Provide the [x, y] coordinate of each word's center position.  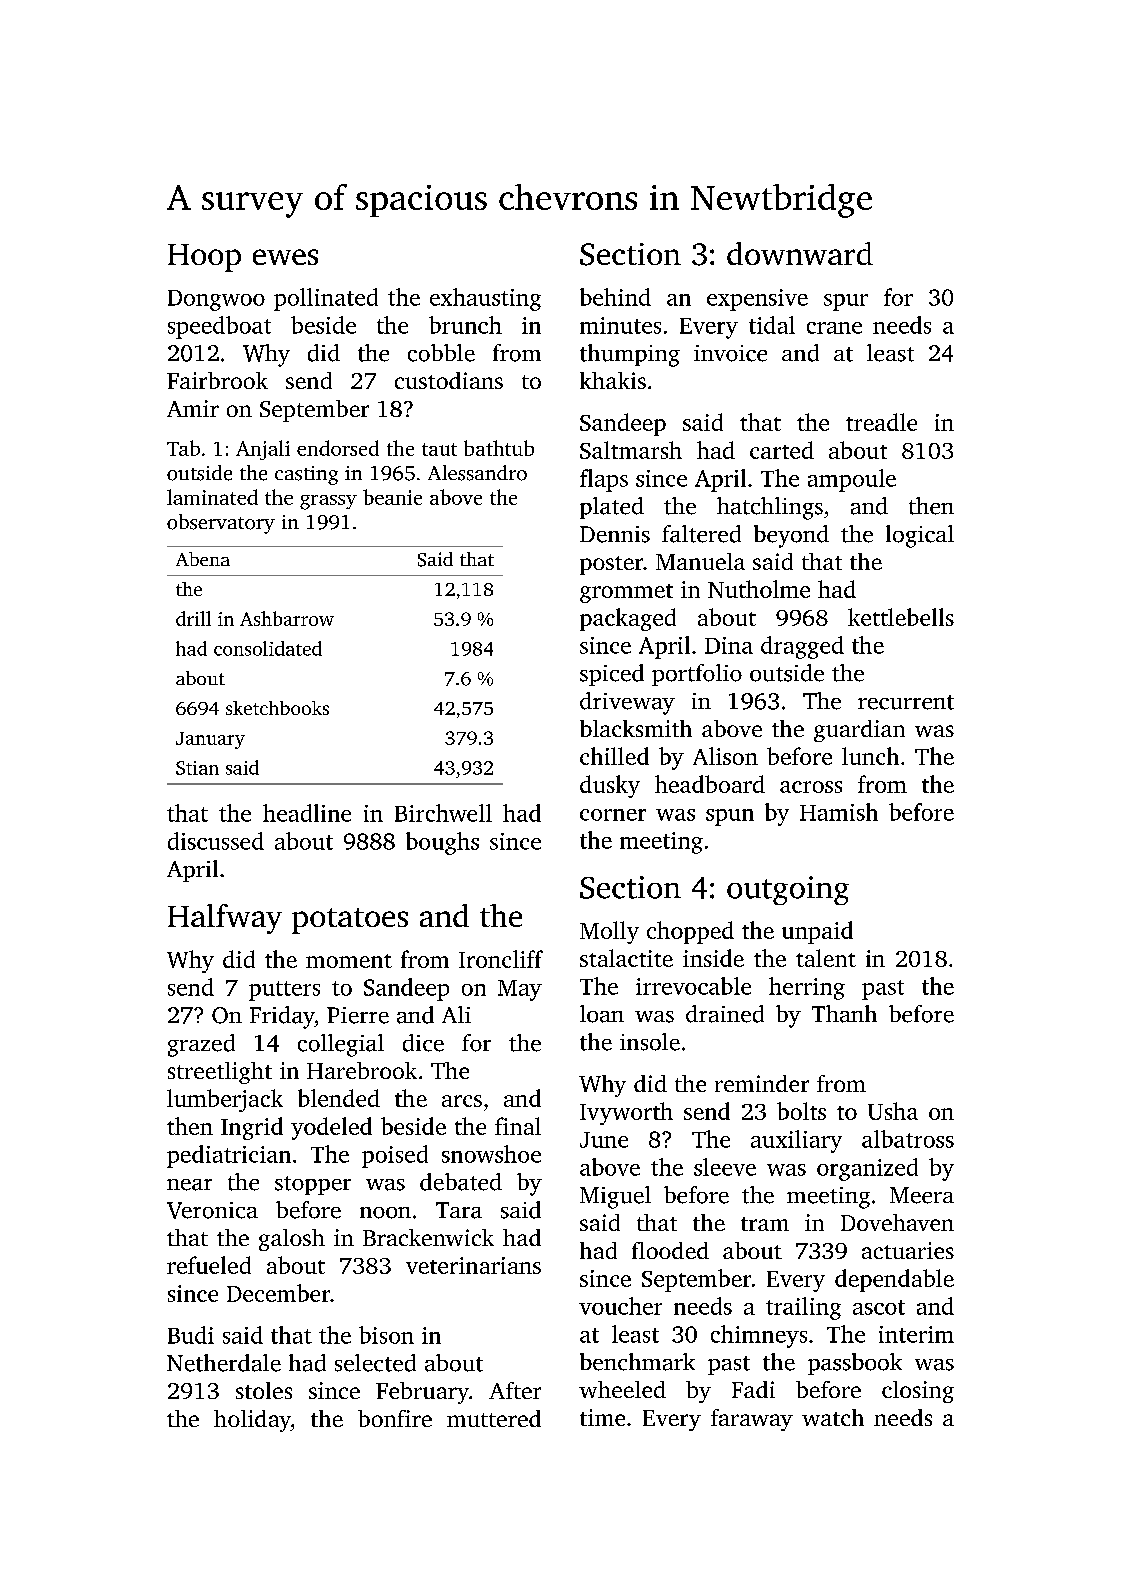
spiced [612, 675]
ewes [285, 257]
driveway [627, 703]
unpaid [817, 932]
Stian [197, 768]
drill [193, 618]
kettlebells [901, 617]
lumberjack [225, 1100]
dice [423, 1043]
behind [615, 297]
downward [800, 253]
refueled [209, 1265]
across [811, 787]
